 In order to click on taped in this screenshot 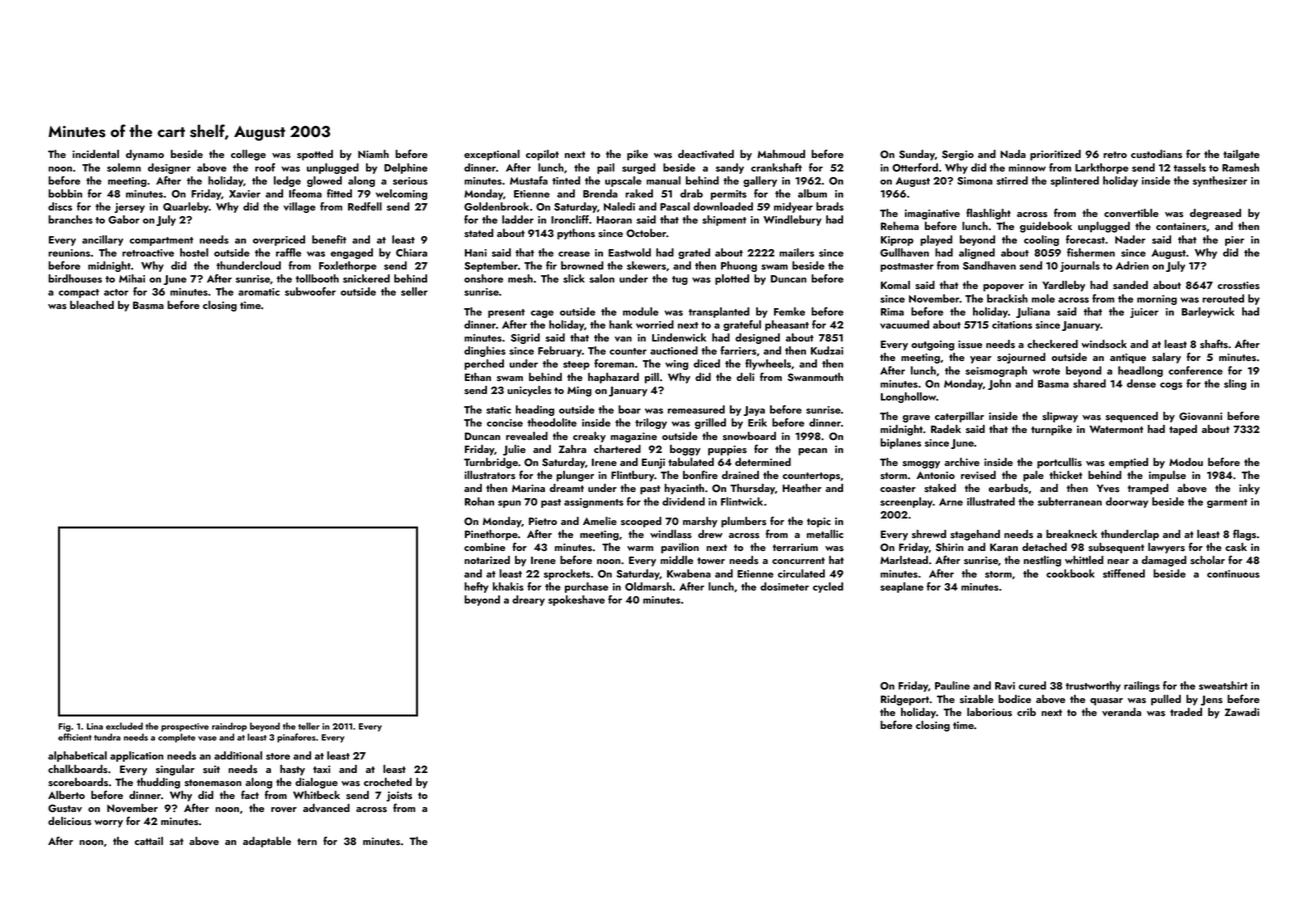, I will do `click(1183, 430)`.
